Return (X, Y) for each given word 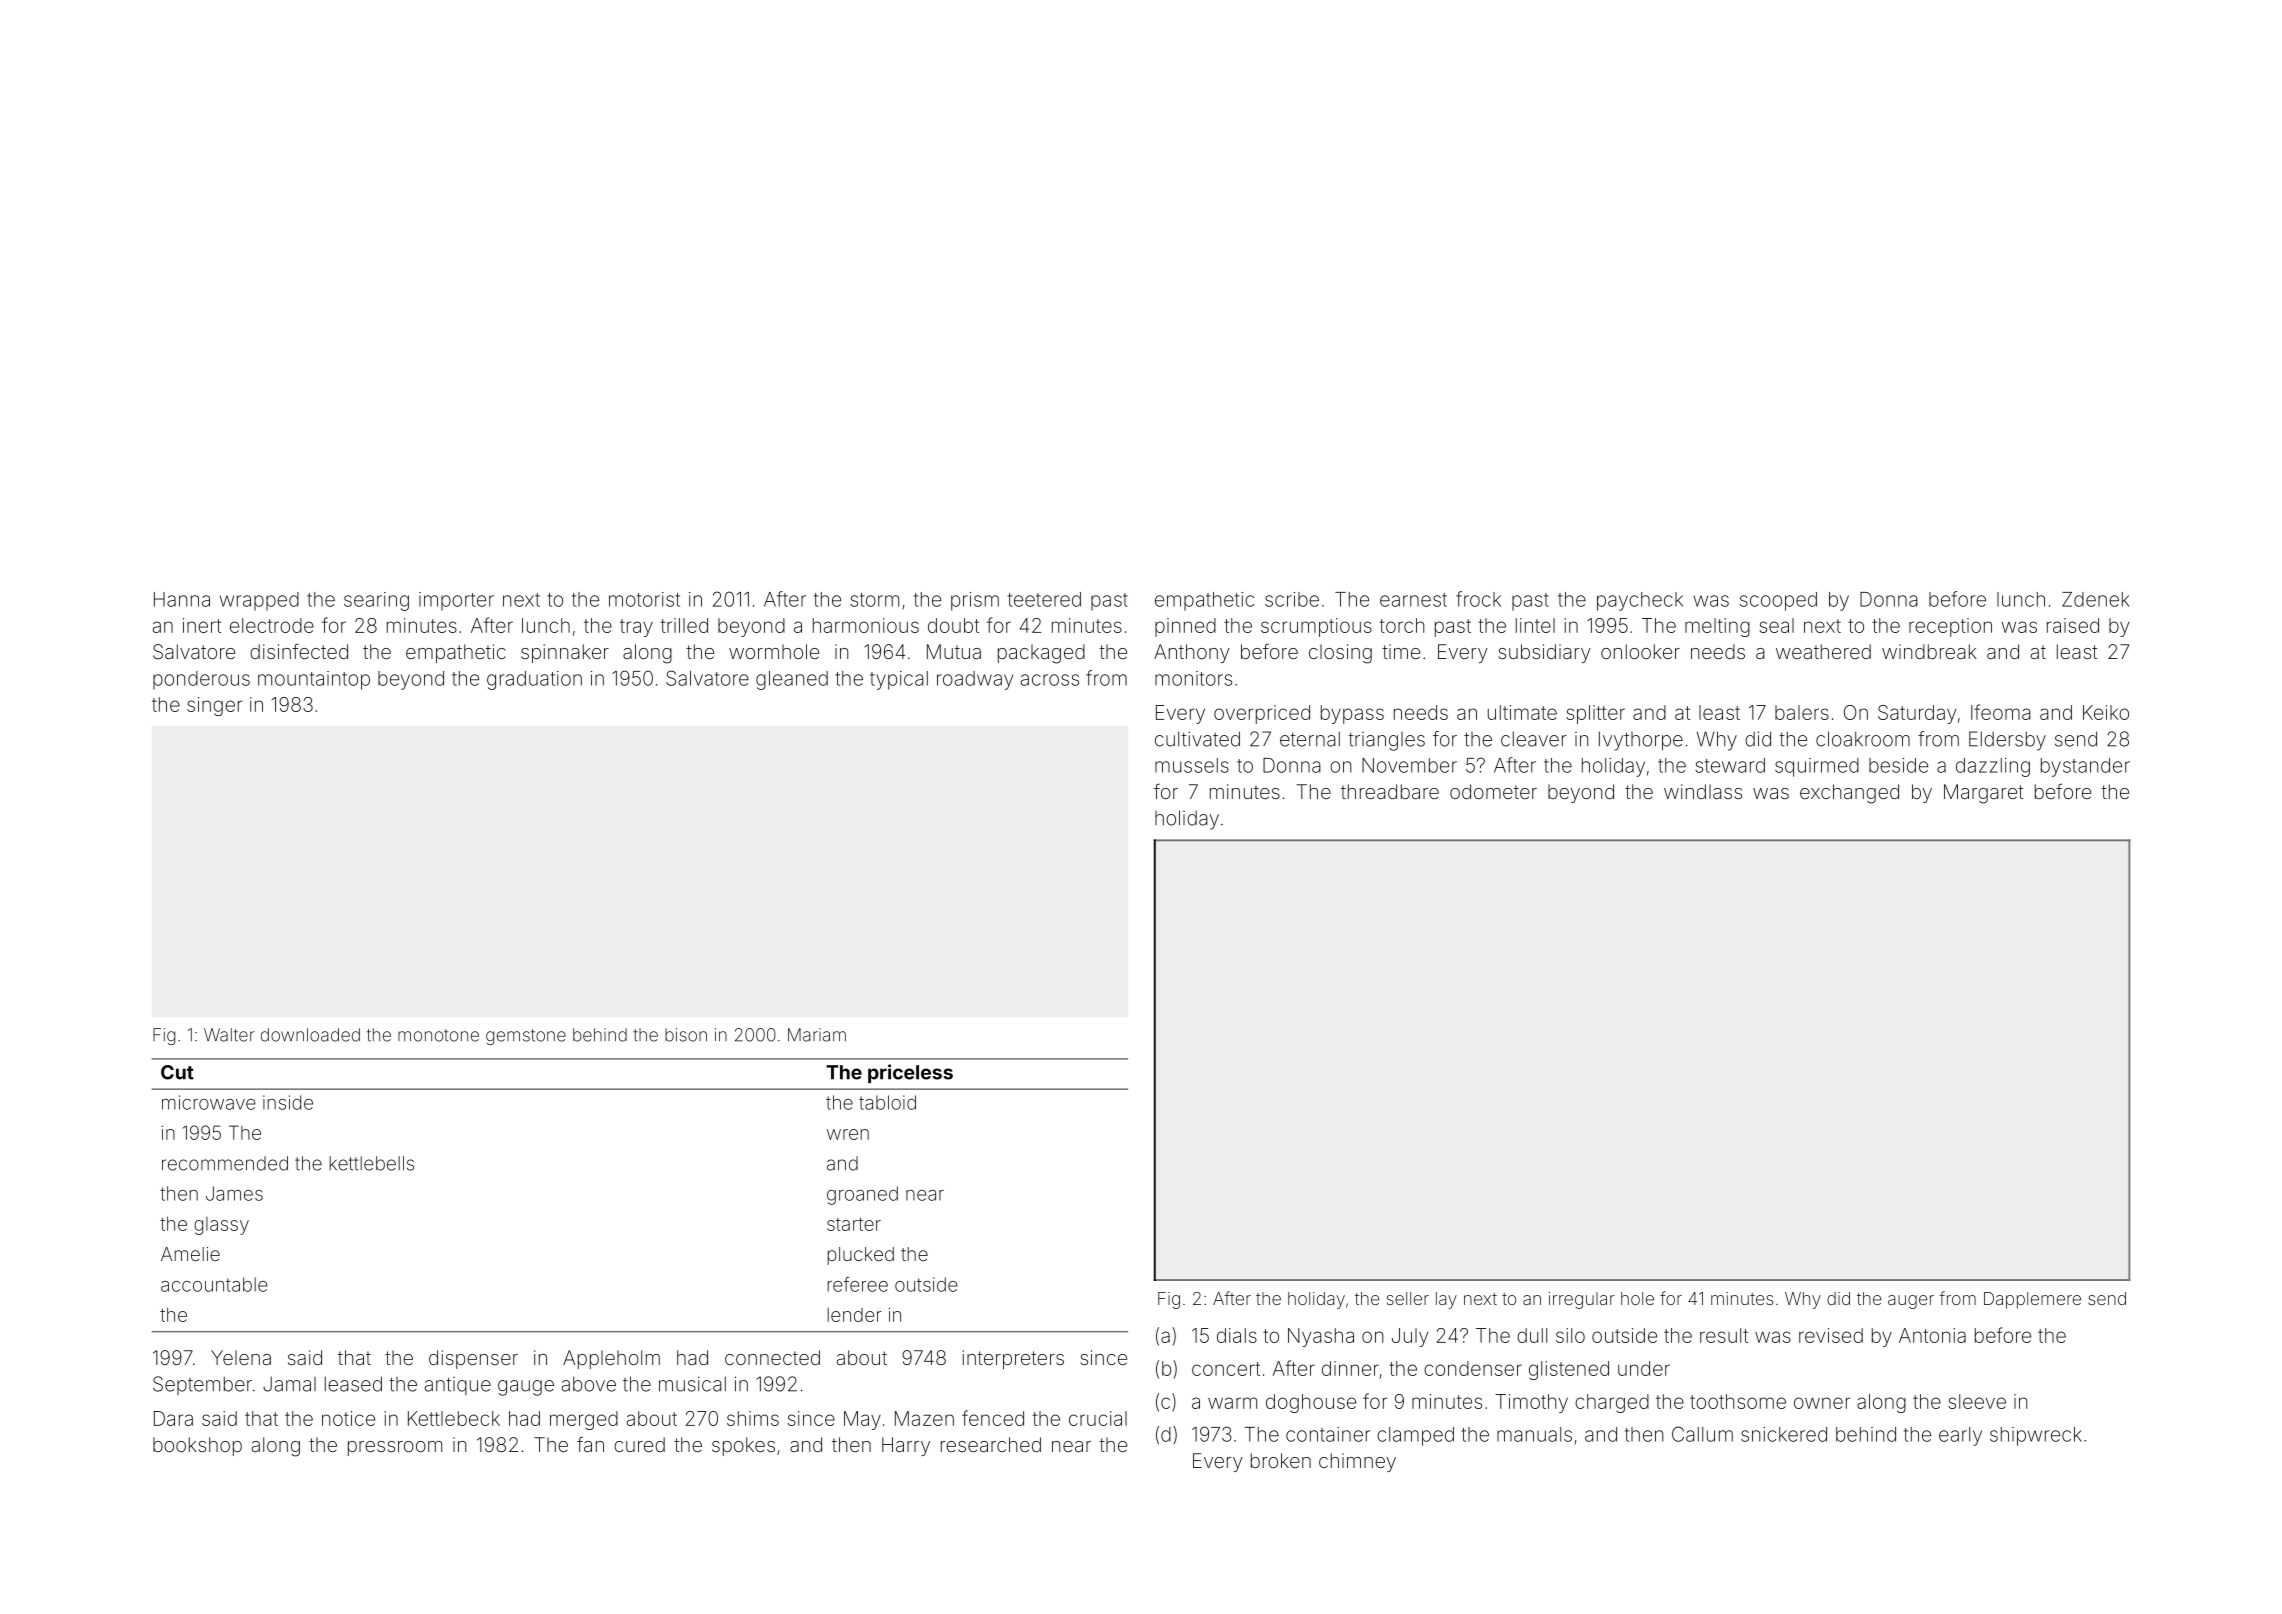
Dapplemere (2032, 1300)
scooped (1778, 601)
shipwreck (2036, 1436)
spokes (743, 1446)
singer (214, 706)
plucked (860, 1256)
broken (1281, 1460)
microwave (209, 1102)
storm (874, 600)
